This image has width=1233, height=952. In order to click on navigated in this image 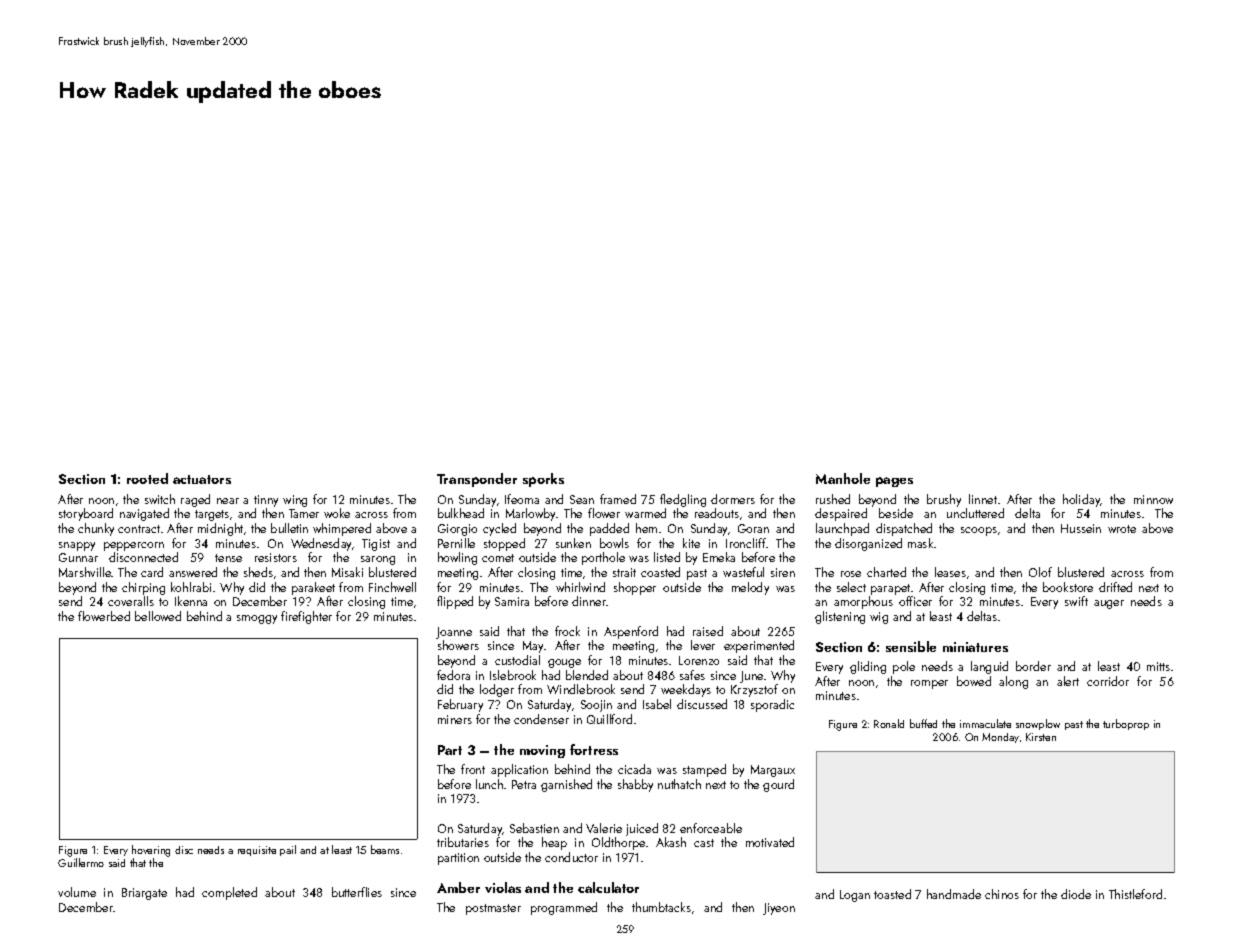, I will do `click(144, 514)`.
